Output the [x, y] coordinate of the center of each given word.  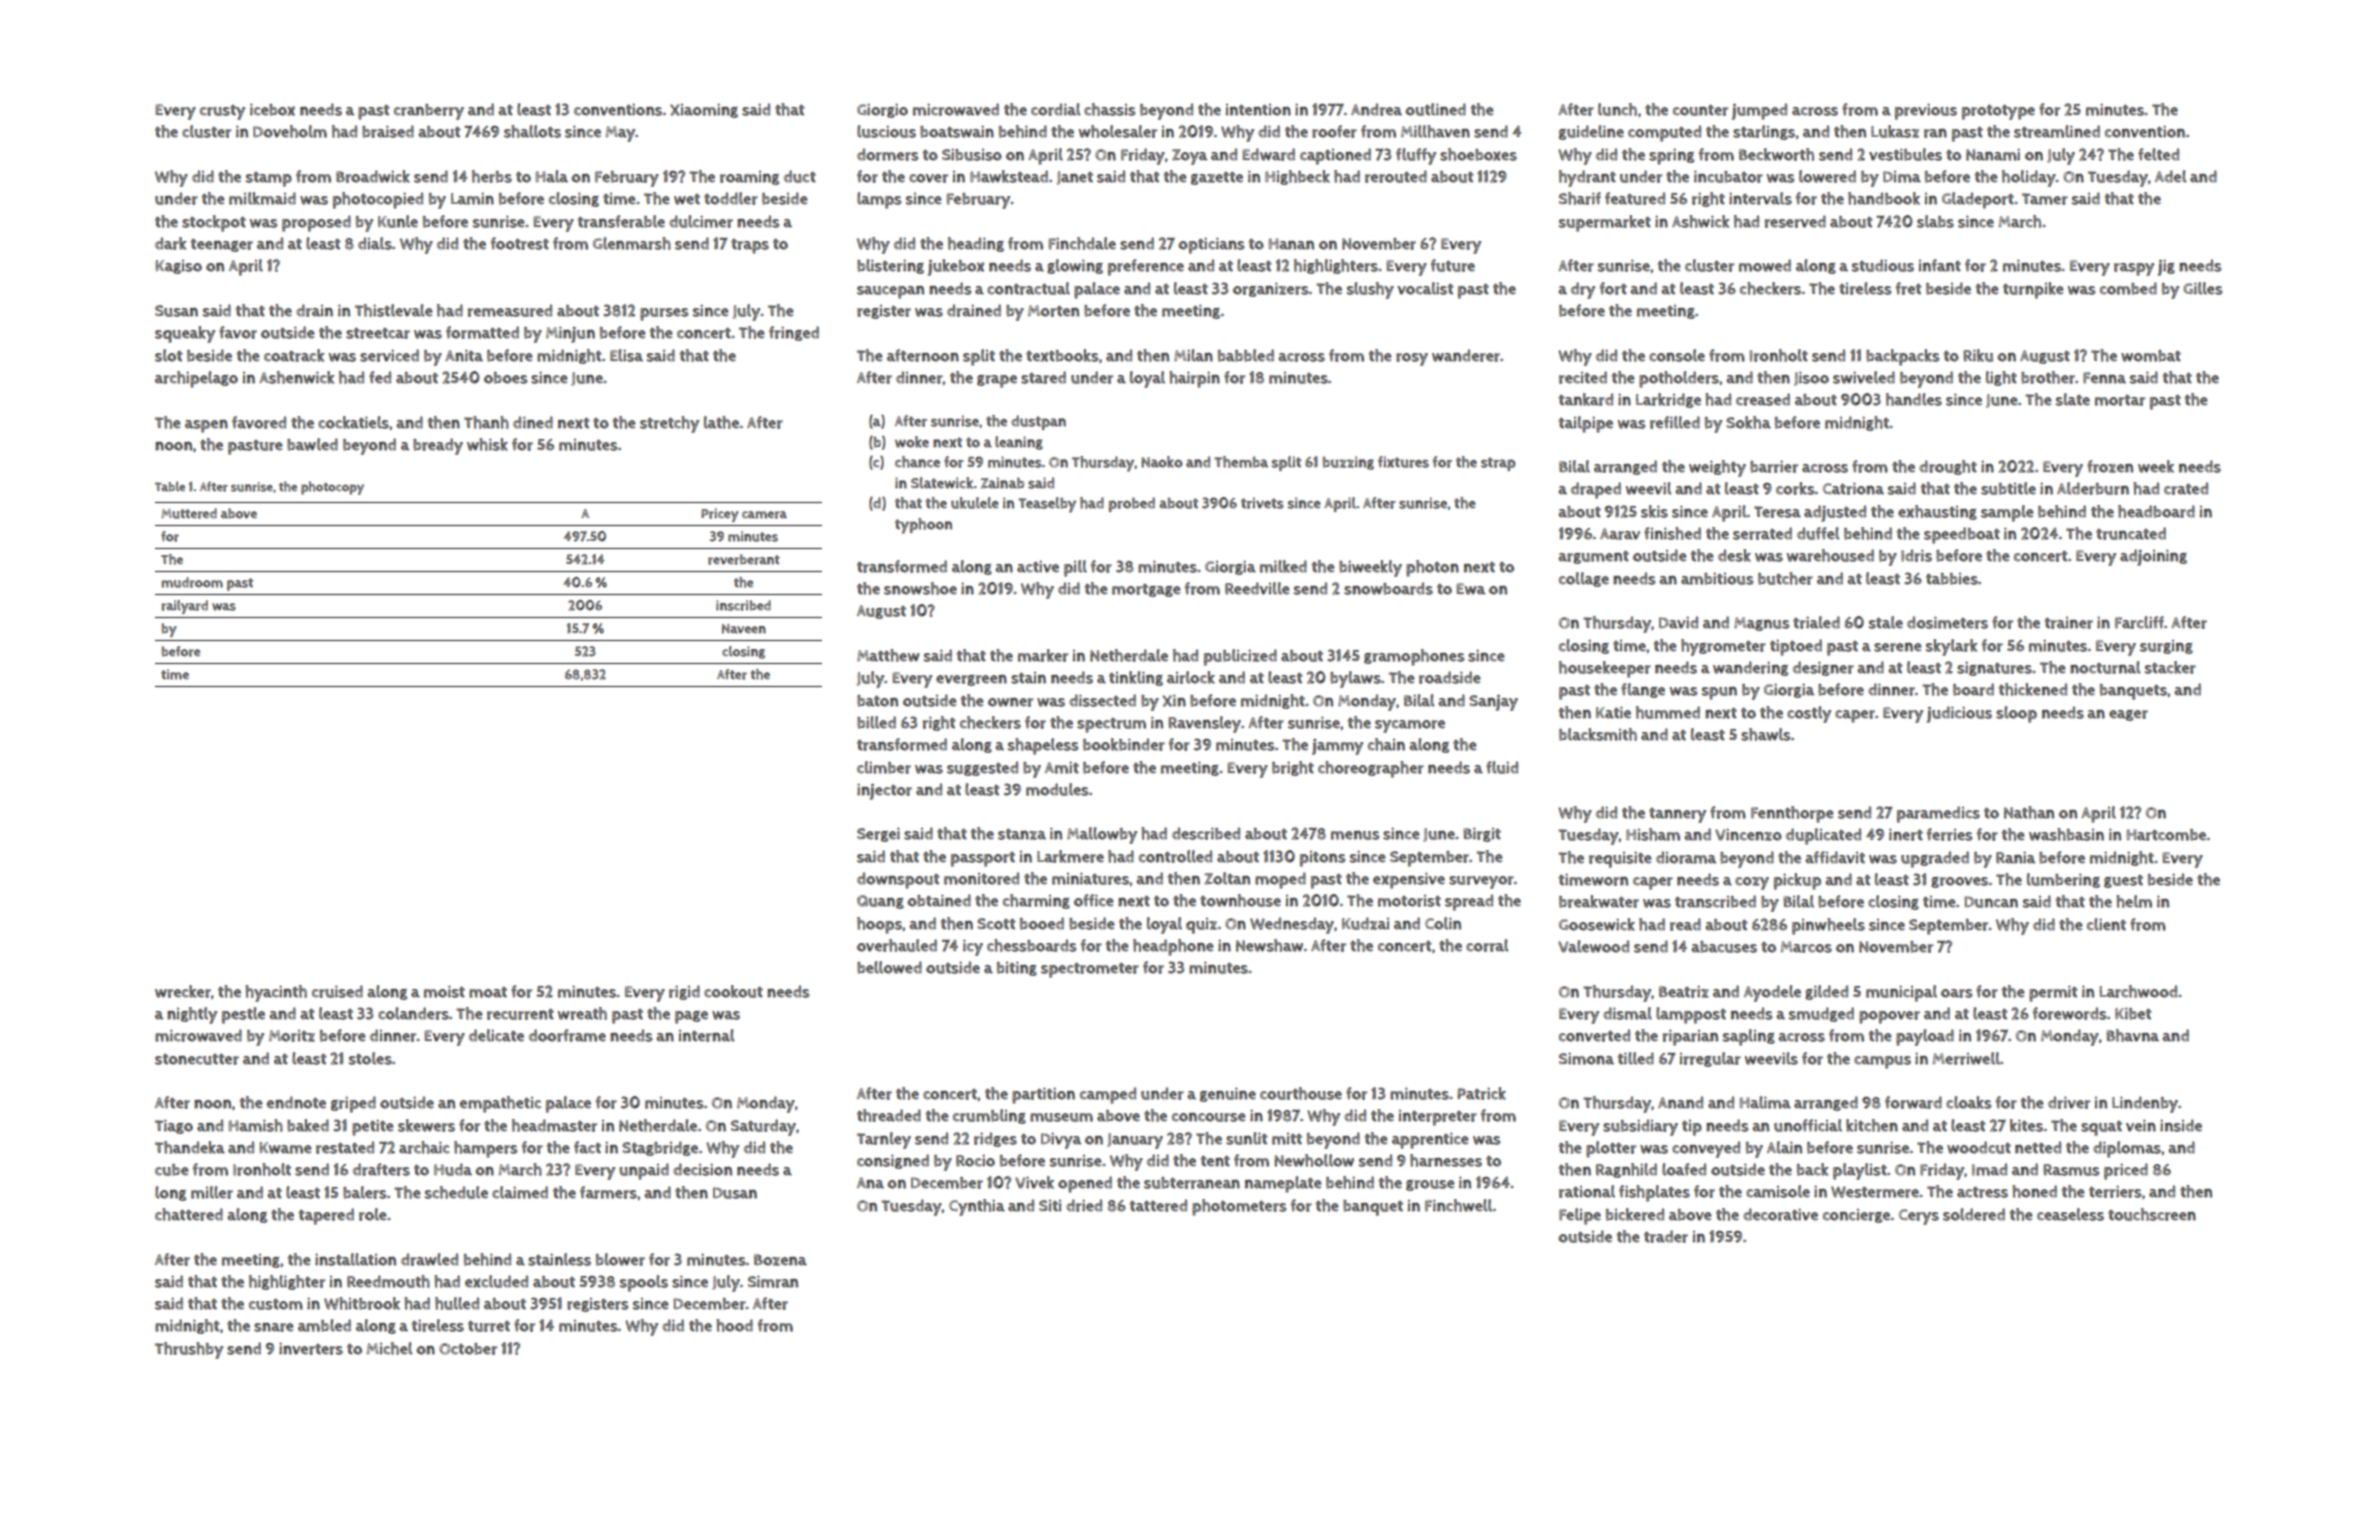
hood [734, 1325]
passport [983, 859]
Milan [1193, 355]
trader [1666, 1236]
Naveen [744, 629]
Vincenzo [1748, 834]
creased [1763, 399]
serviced [389, 355]
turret [489, 1326]
